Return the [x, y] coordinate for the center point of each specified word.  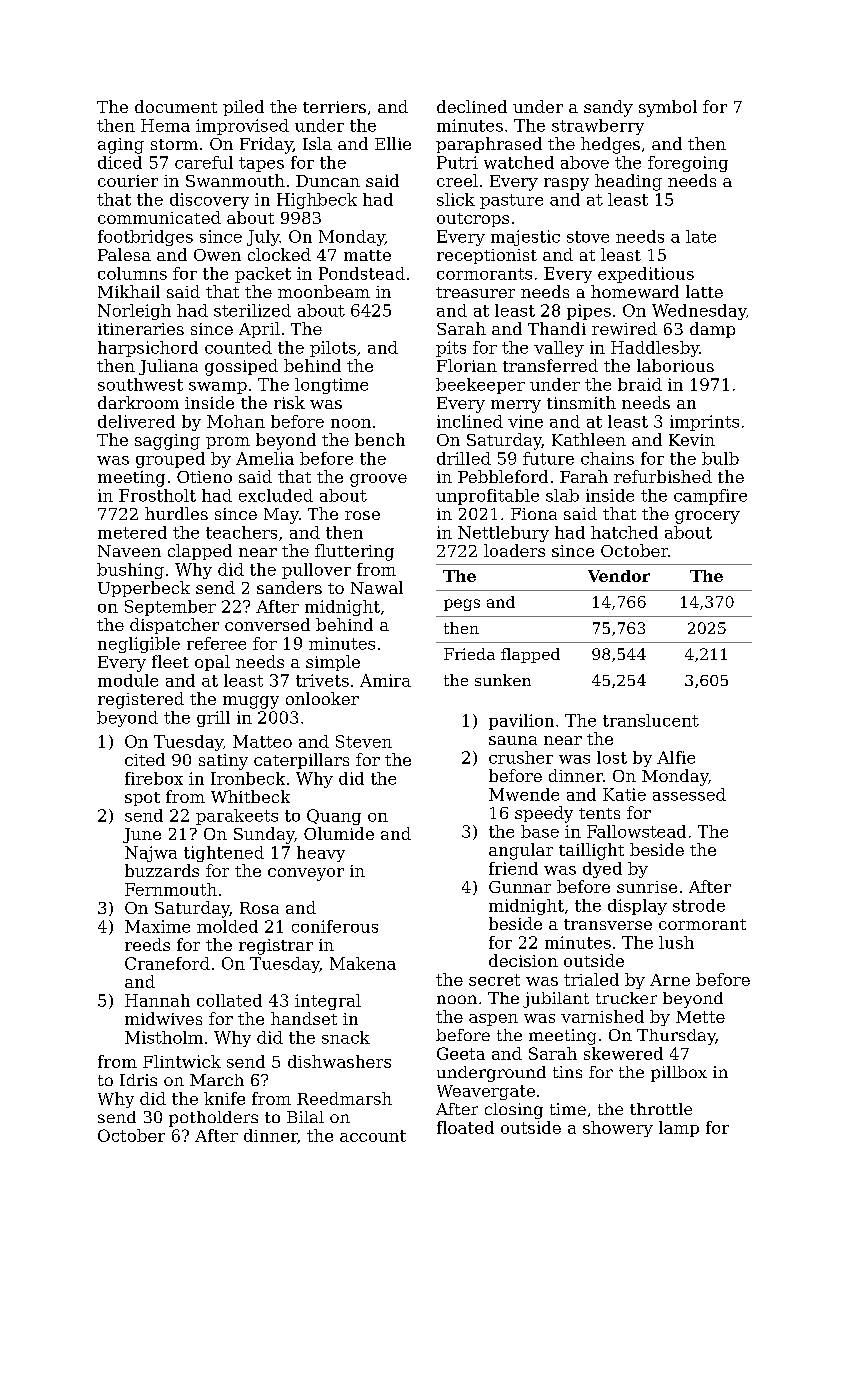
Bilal [305, 1117]
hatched [624, 532]
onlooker [322, 698]
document [176, 106]
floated [465, 1127]
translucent [651, 720]
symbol [668, 108]
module [128, 680]
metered [132, 532]
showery [618, 1129]
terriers [334, 107]
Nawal [377, 587]
